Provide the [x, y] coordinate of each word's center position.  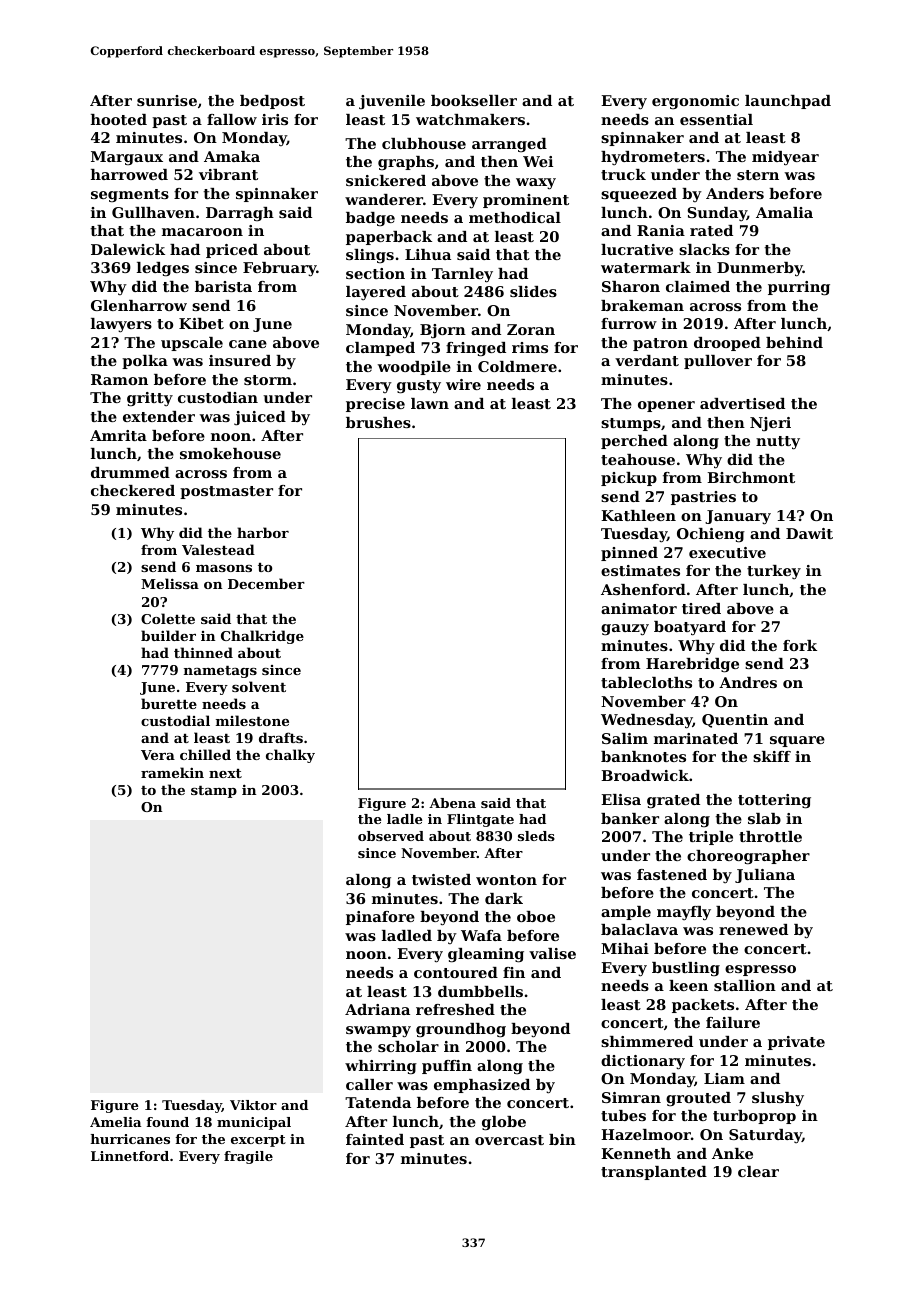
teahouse [638, 459]
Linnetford [130, 1156]
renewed [753, 929]
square [797, 741]
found [167, 1122]
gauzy [625, 630]
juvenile [392, 102]
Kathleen [638, 515]
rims [530, 347]
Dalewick [128, 249]
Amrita [118, 435]
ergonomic [695, 102]
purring [799, 288]
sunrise [167, 100]
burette [169, 703]
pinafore [380, 918]
